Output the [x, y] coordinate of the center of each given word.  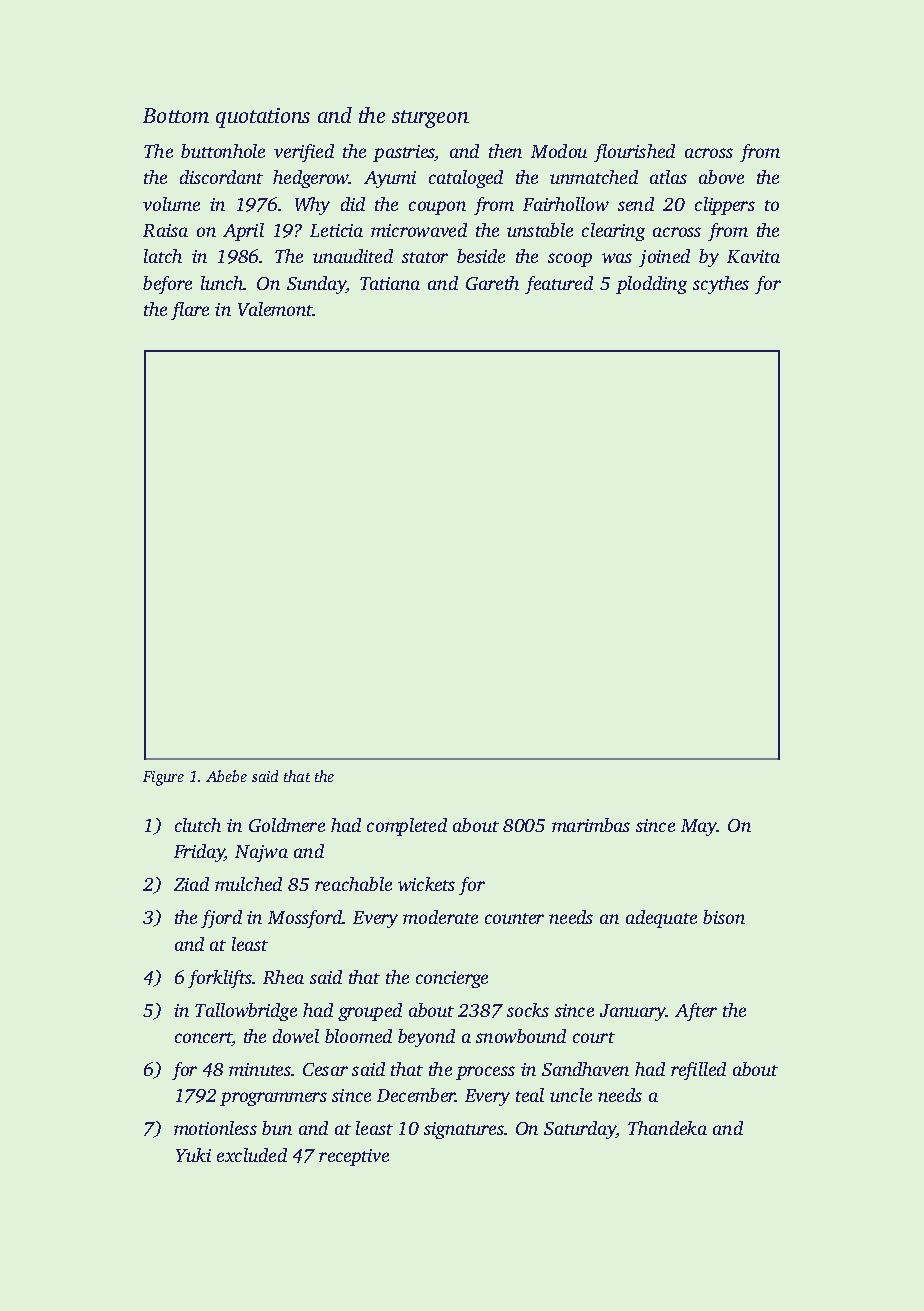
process [485, 1073]
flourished [634, 153]
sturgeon [430, 119]
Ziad [191, 884]
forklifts [220, 979]
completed [407, 827]
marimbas [591, 825]
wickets [426, 884]
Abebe [226, 776]
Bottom [176, 115]
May [699, 827]
